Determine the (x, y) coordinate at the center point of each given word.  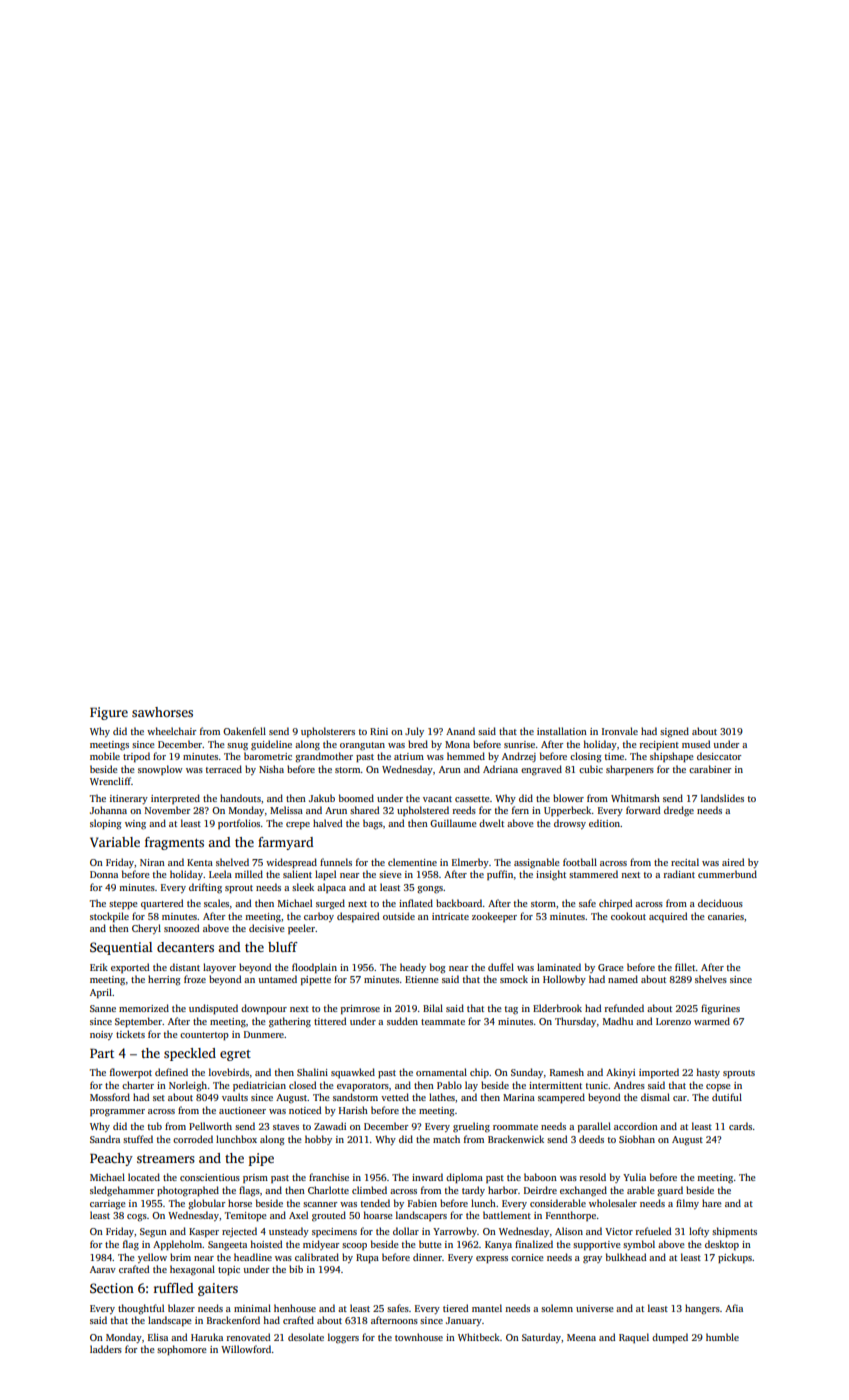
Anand (460, 731)
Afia (734, 1308)
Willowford (246, 1349)
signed (674, 732)
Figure (109, 713)
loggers (343, 1338)
